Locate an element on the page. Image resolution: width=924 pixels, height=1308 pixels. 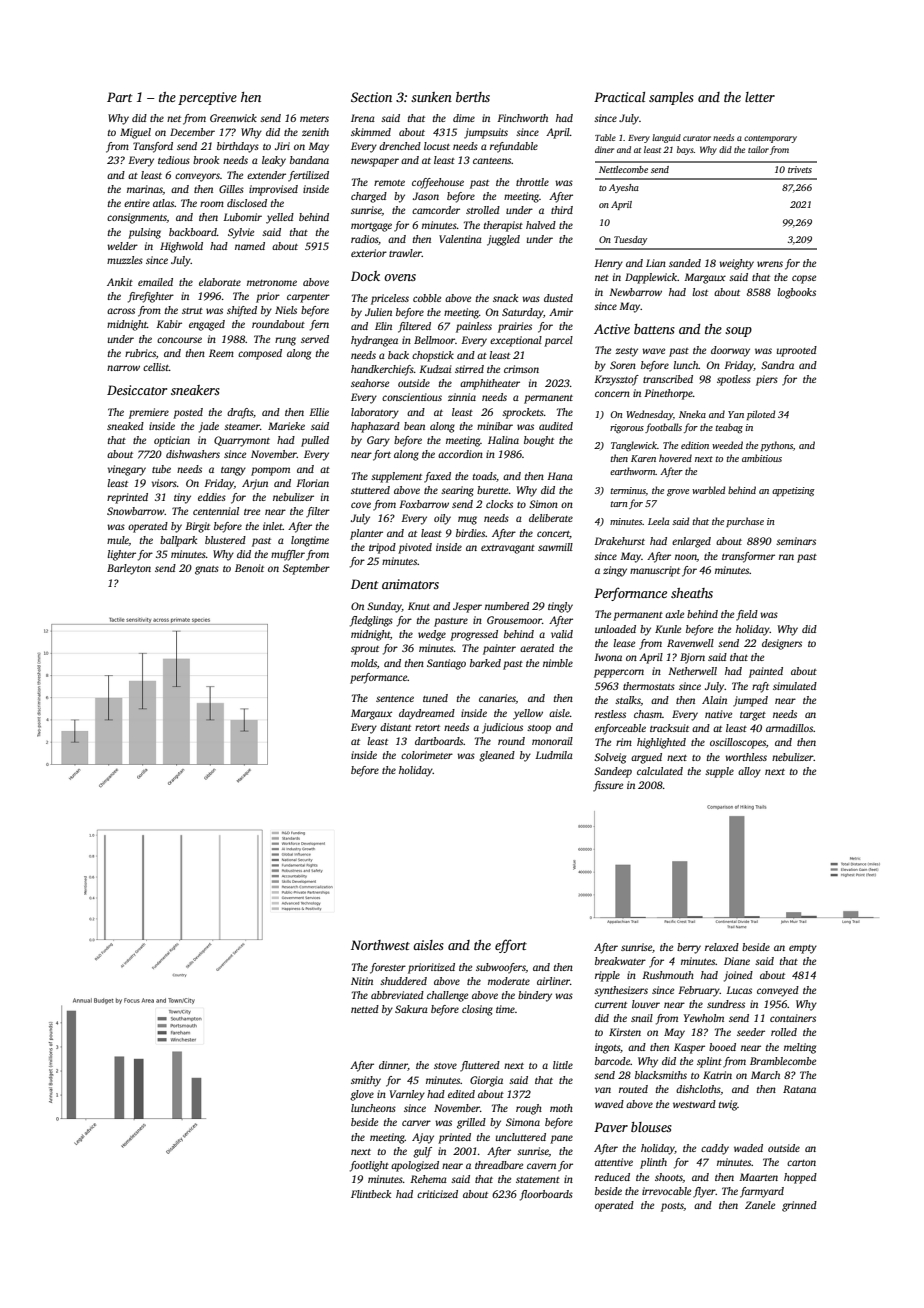
Northwest is located at coordinates (380, 945).
